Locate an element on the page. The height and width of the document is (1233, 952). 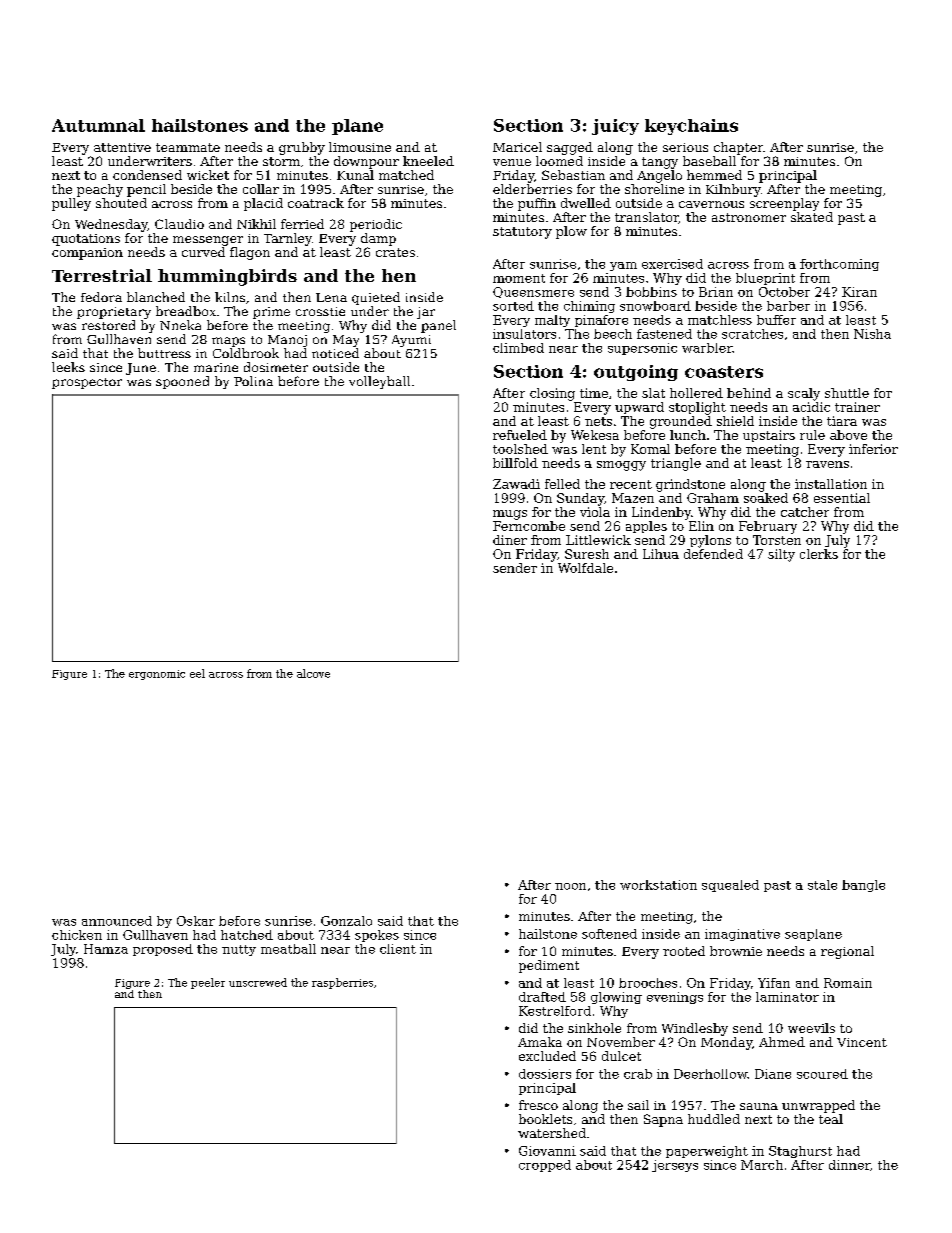
Oskar is located at coordinates (196, 921).
